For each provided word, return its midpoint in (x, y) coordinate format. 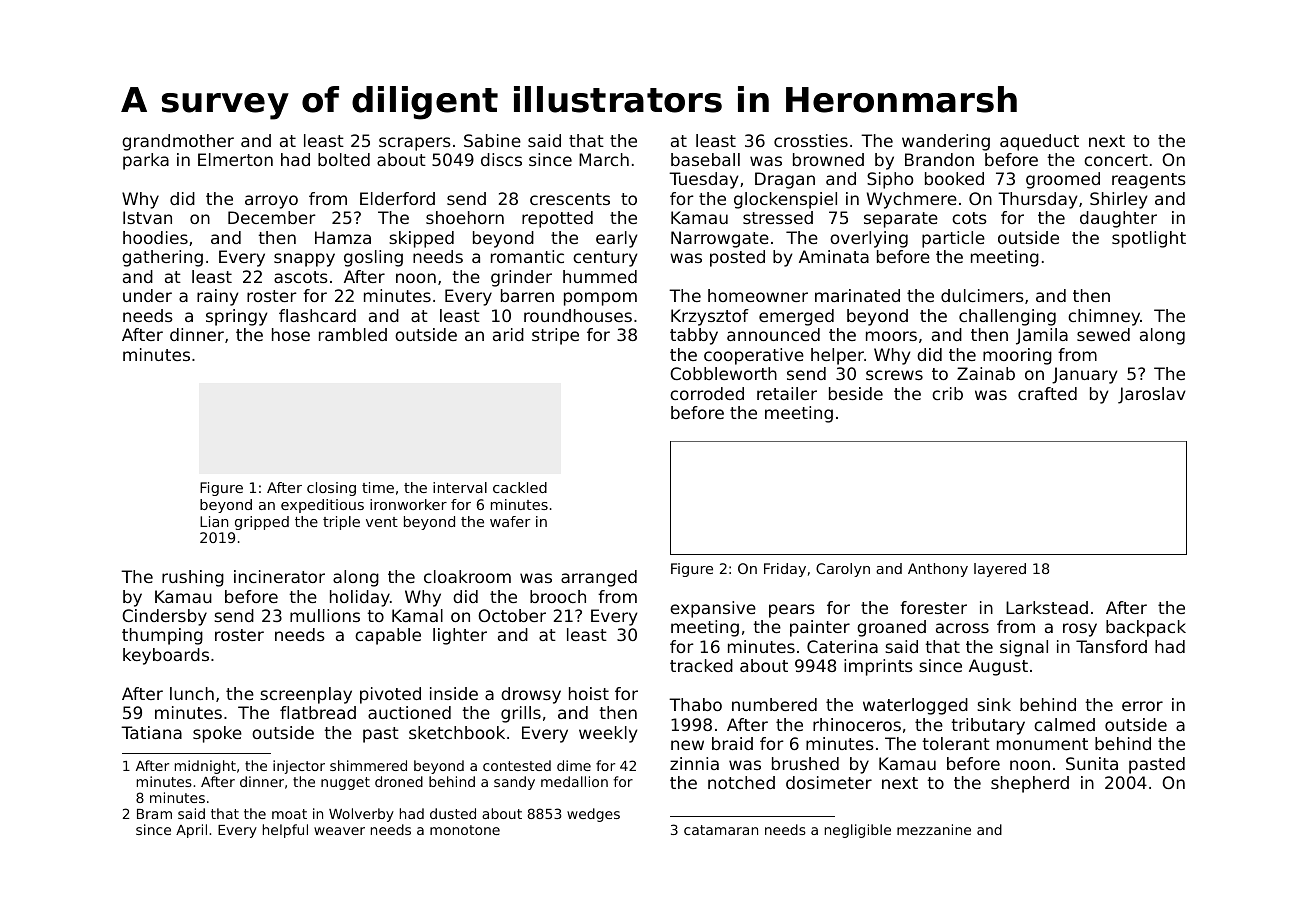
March (604, 159)
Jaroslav (1152, 395)
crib (947, 393)
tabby (694, 336)
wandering (946, 142)
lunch (192, 693)
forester (933, 607)
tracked (701, 665)
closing (331, 489)
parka (146, 161)
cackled (520, 487)
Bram (154, 814)
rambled (353, 334)
